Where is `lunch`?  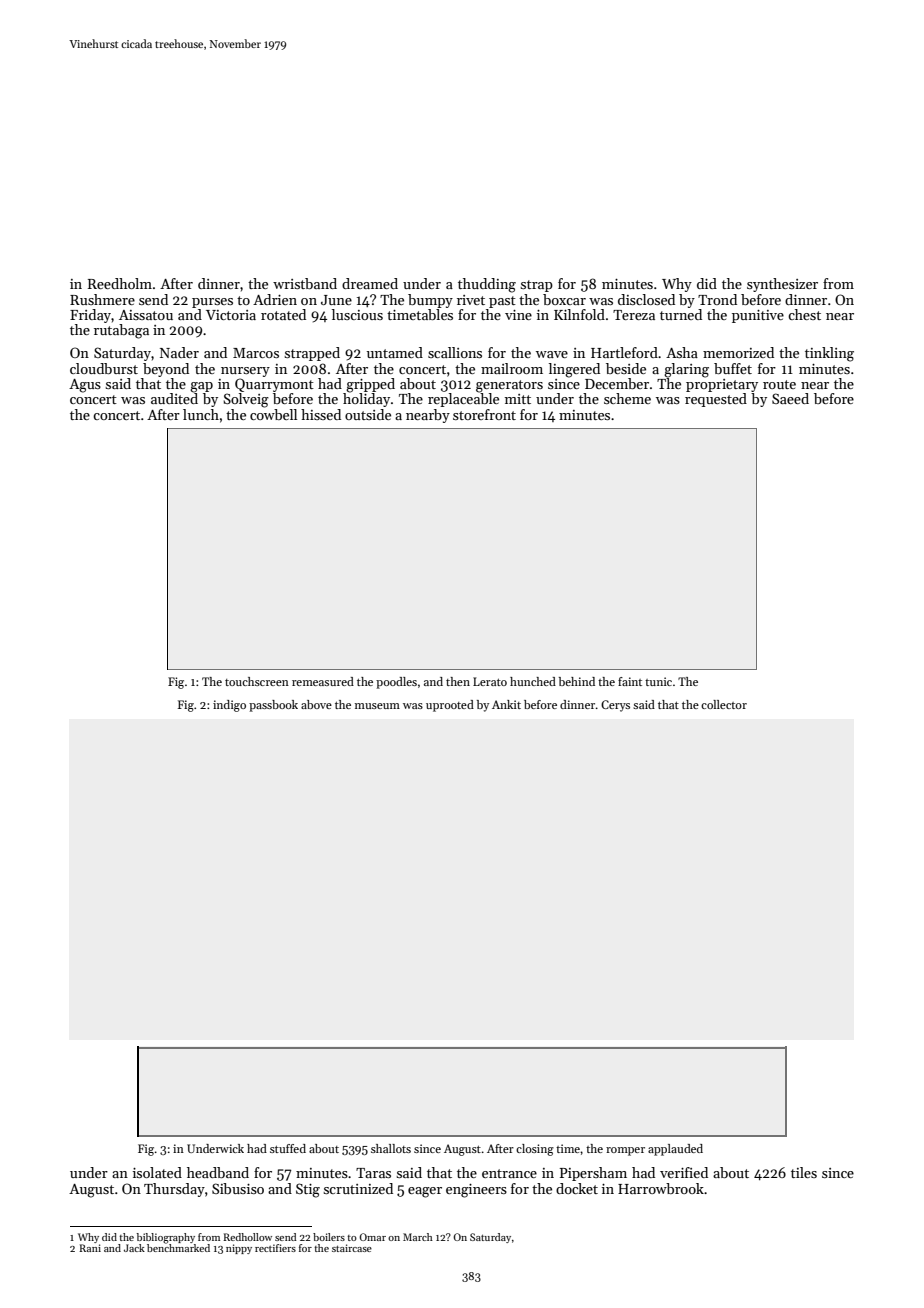 lunch is located at coordinates (201, 414).
